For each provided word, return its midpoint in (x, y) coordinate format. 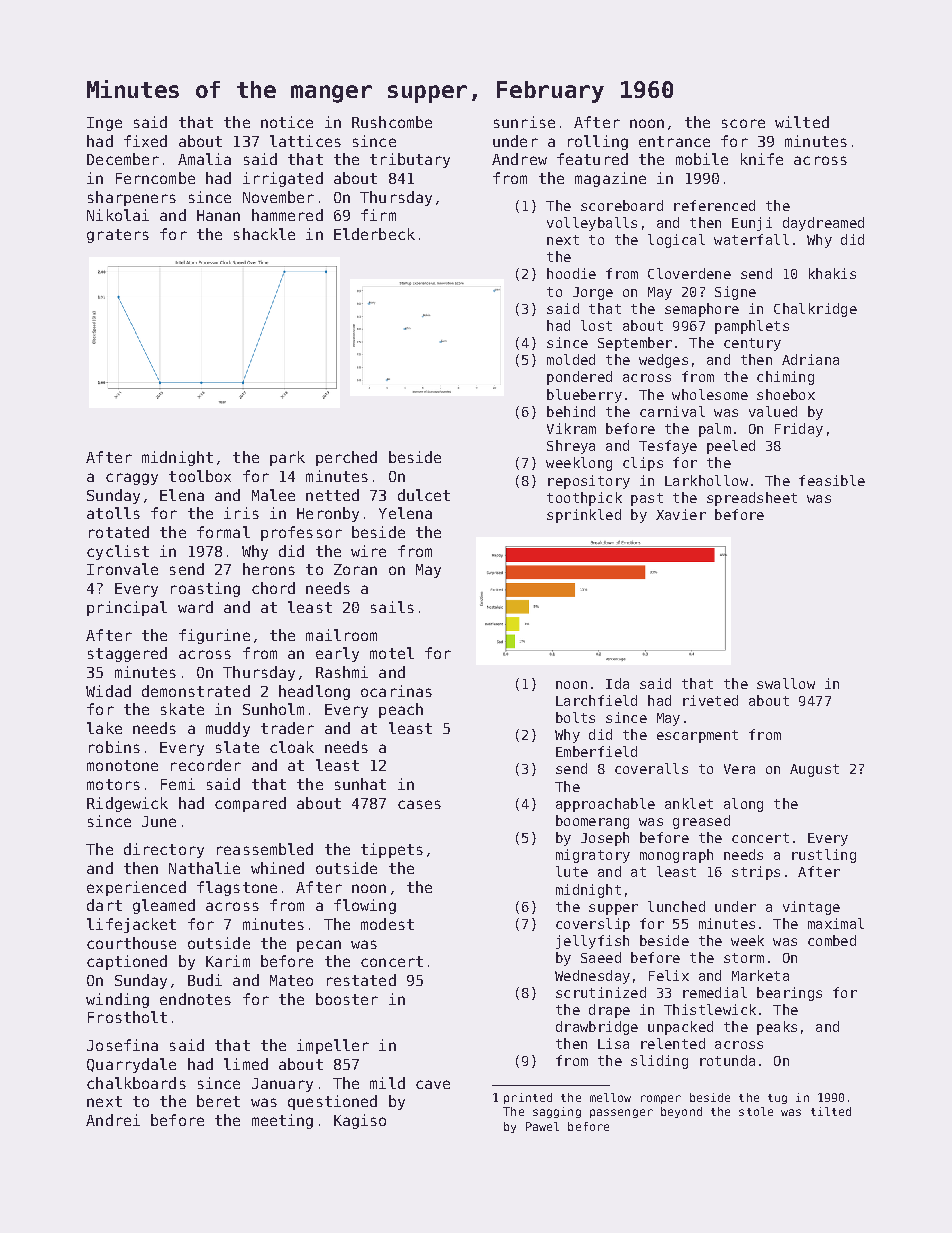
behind (571, 411)
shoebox (786, 394)
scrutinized (601, 992)
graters (118, 236)
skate (182, 709)
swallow (786, 683)
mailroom (341, 635)
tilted (831, 1111)
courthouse (131, 943)
